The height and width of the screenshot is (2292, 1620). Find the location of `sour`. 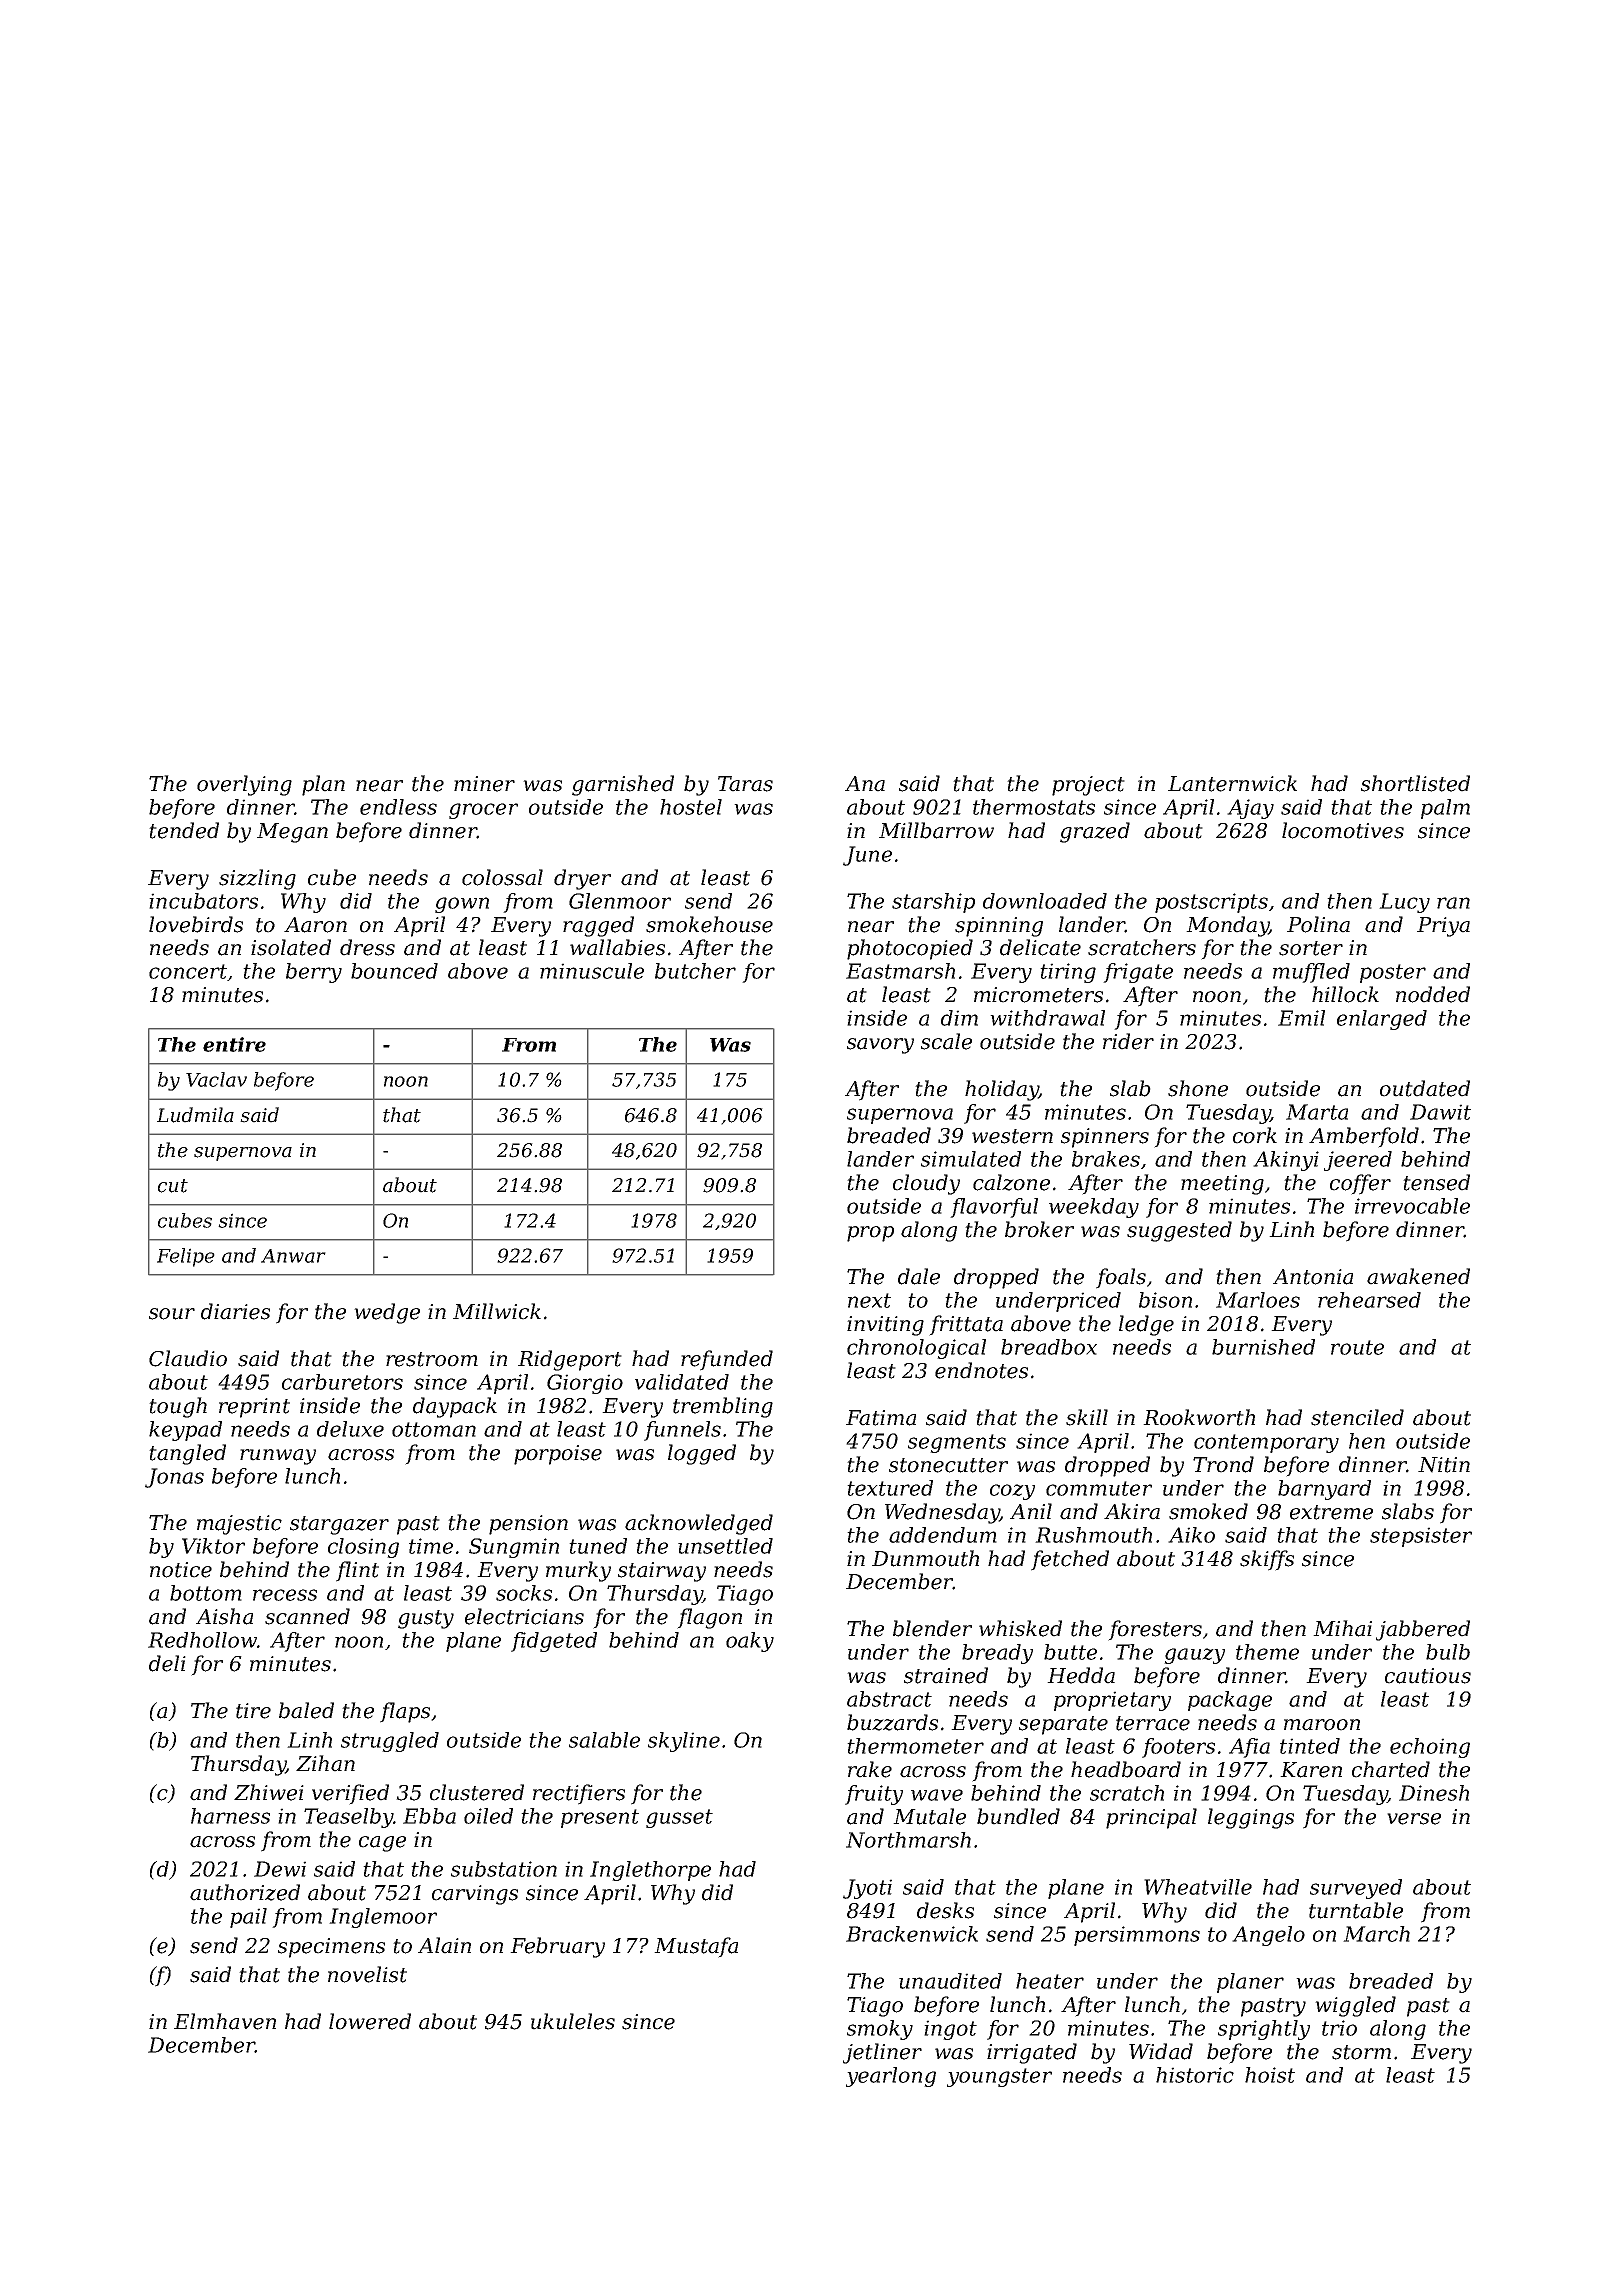

sour is located at coordinates (172, 1314).
